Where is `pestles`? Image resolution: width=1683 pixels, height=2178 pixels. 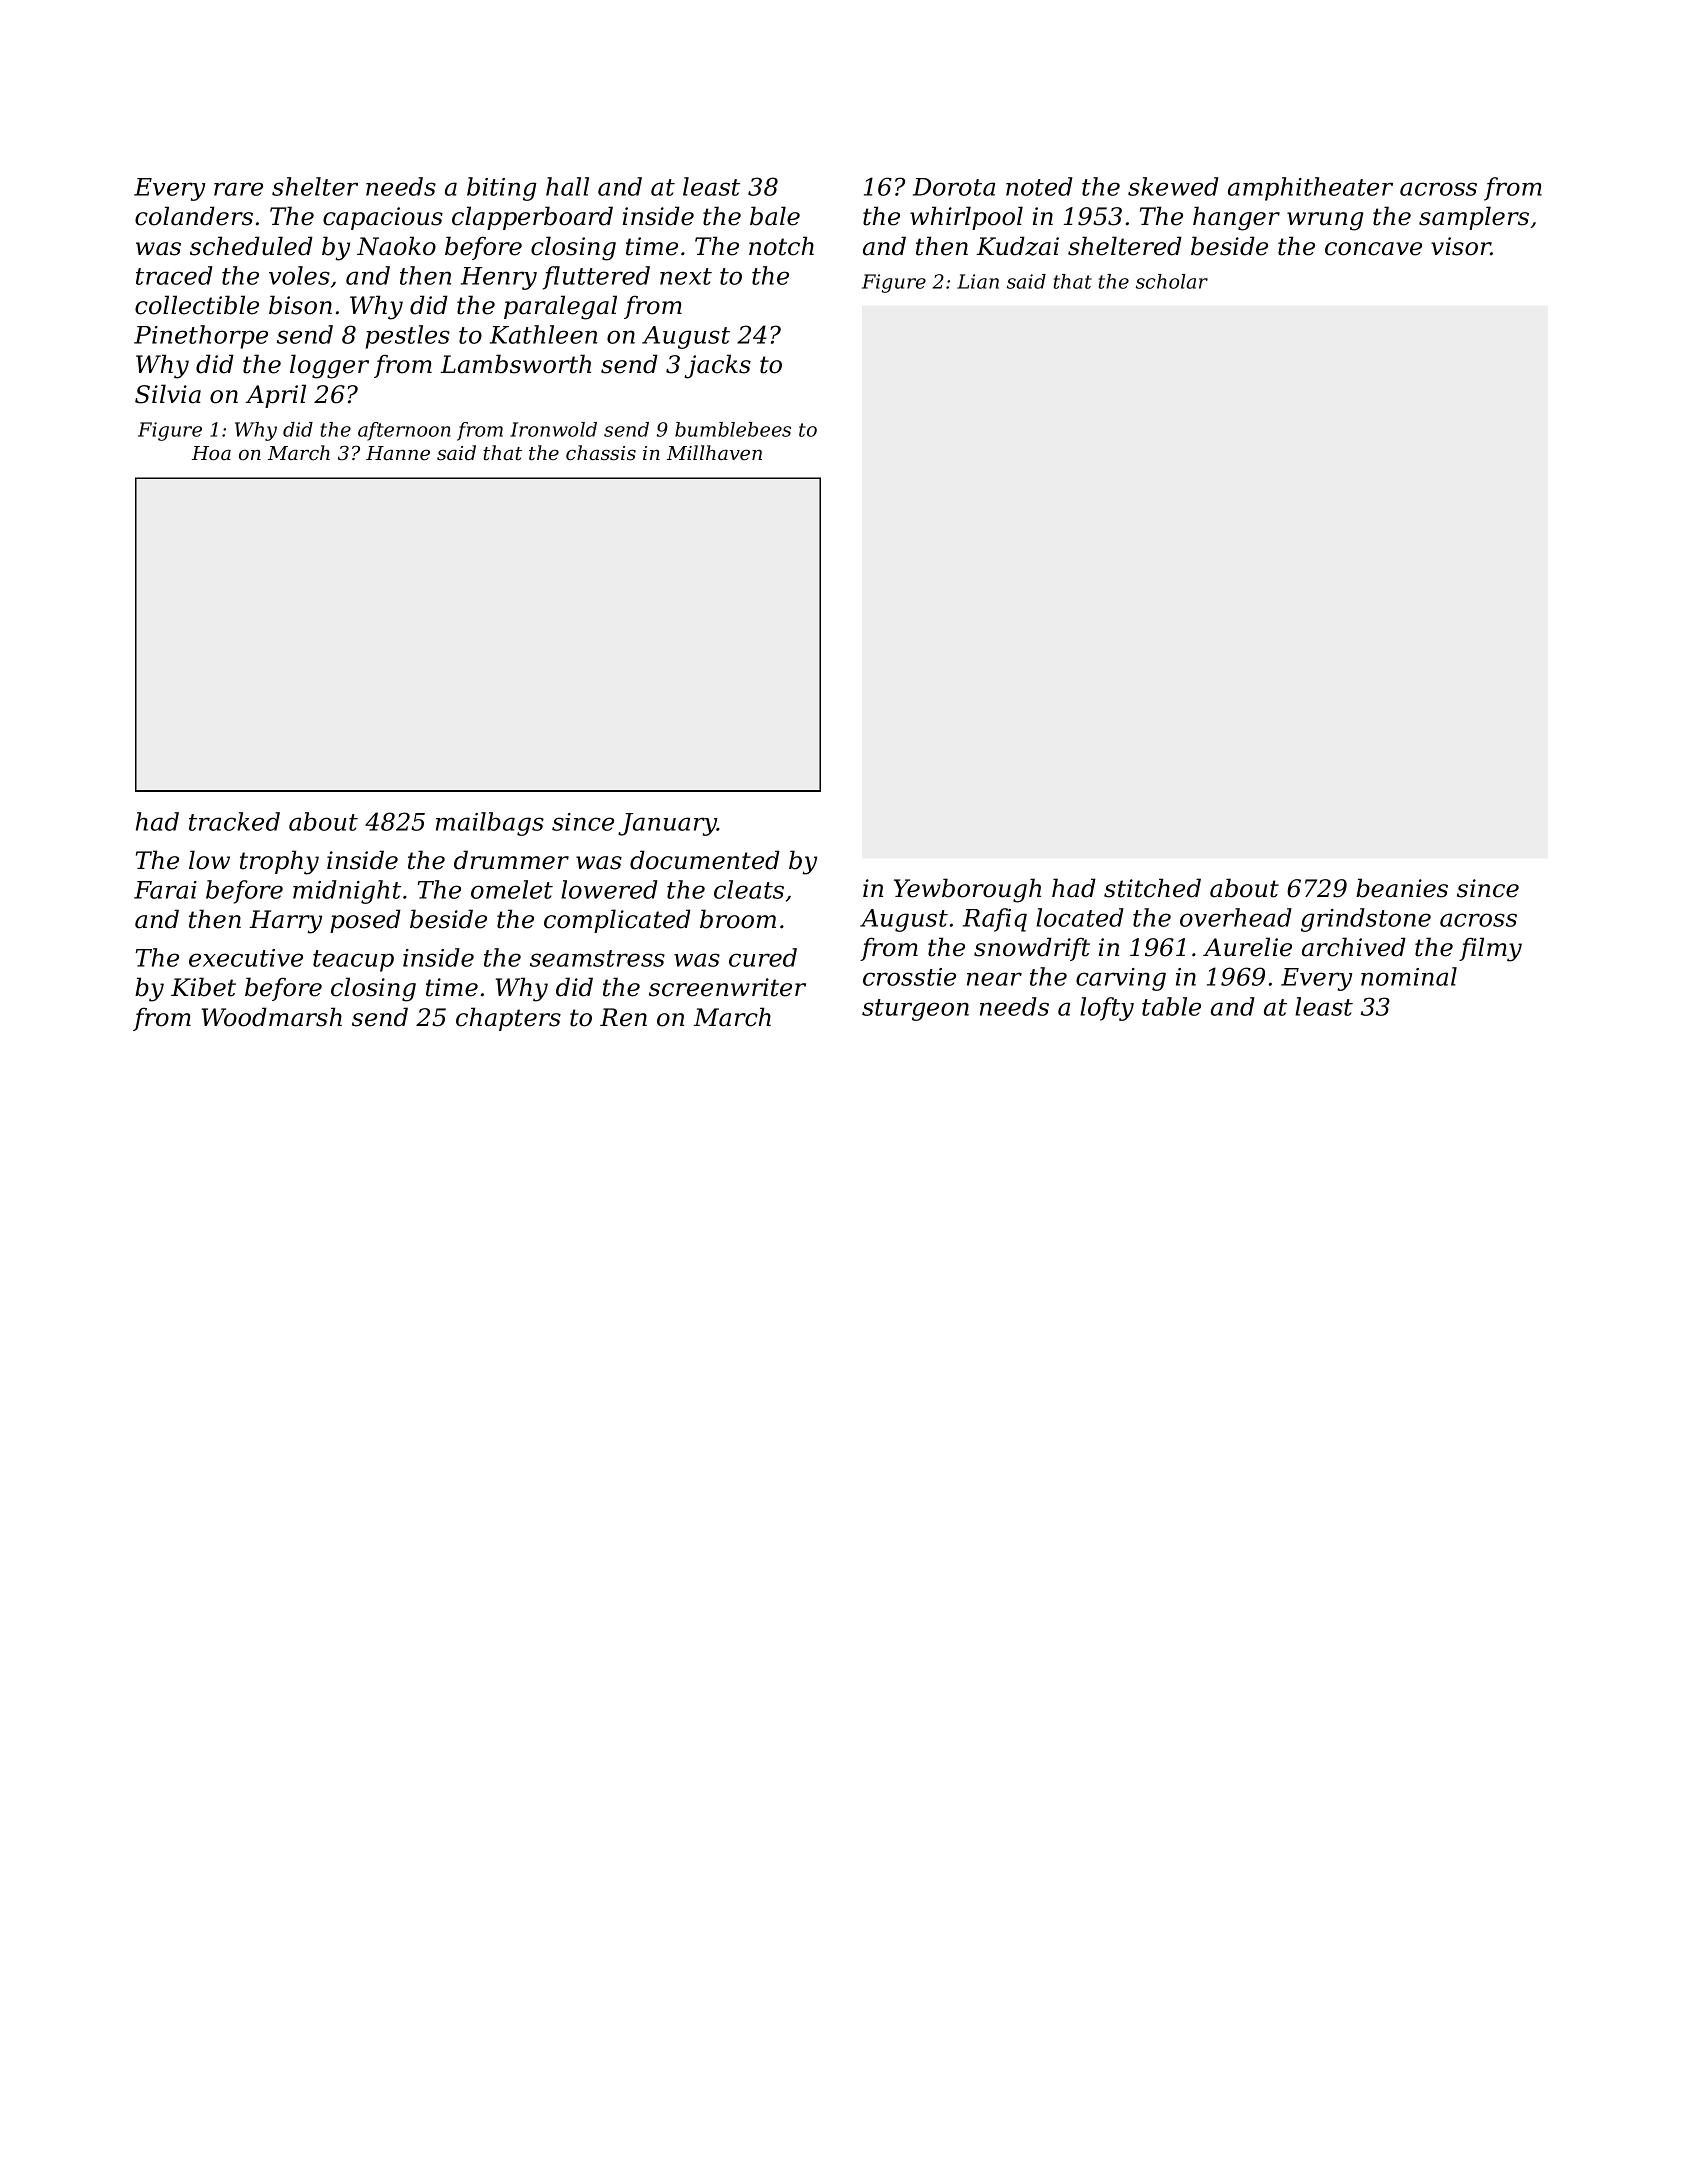
pestles is located at coordinates (407, 337).
